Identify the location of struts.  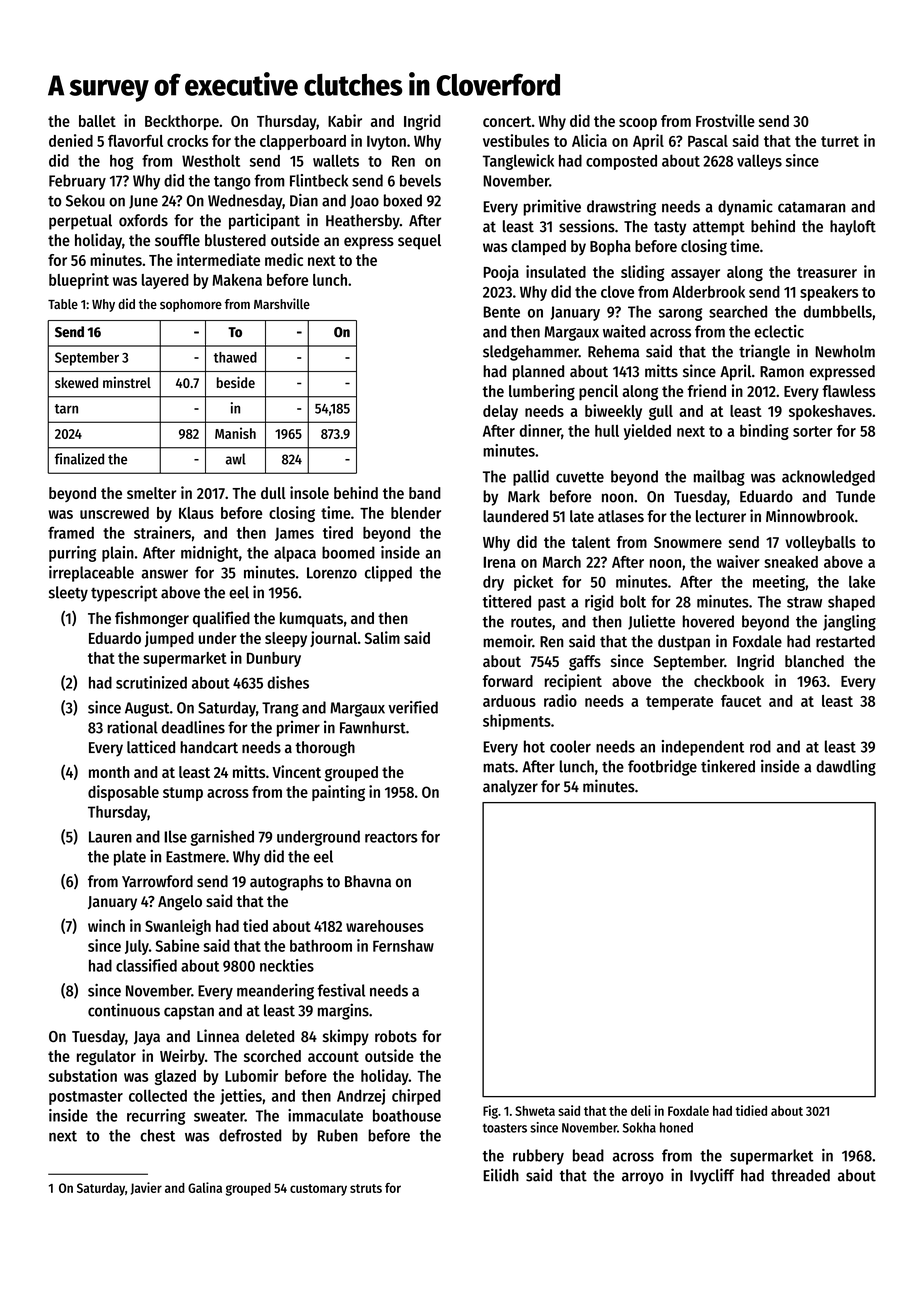
(366, 1188).
